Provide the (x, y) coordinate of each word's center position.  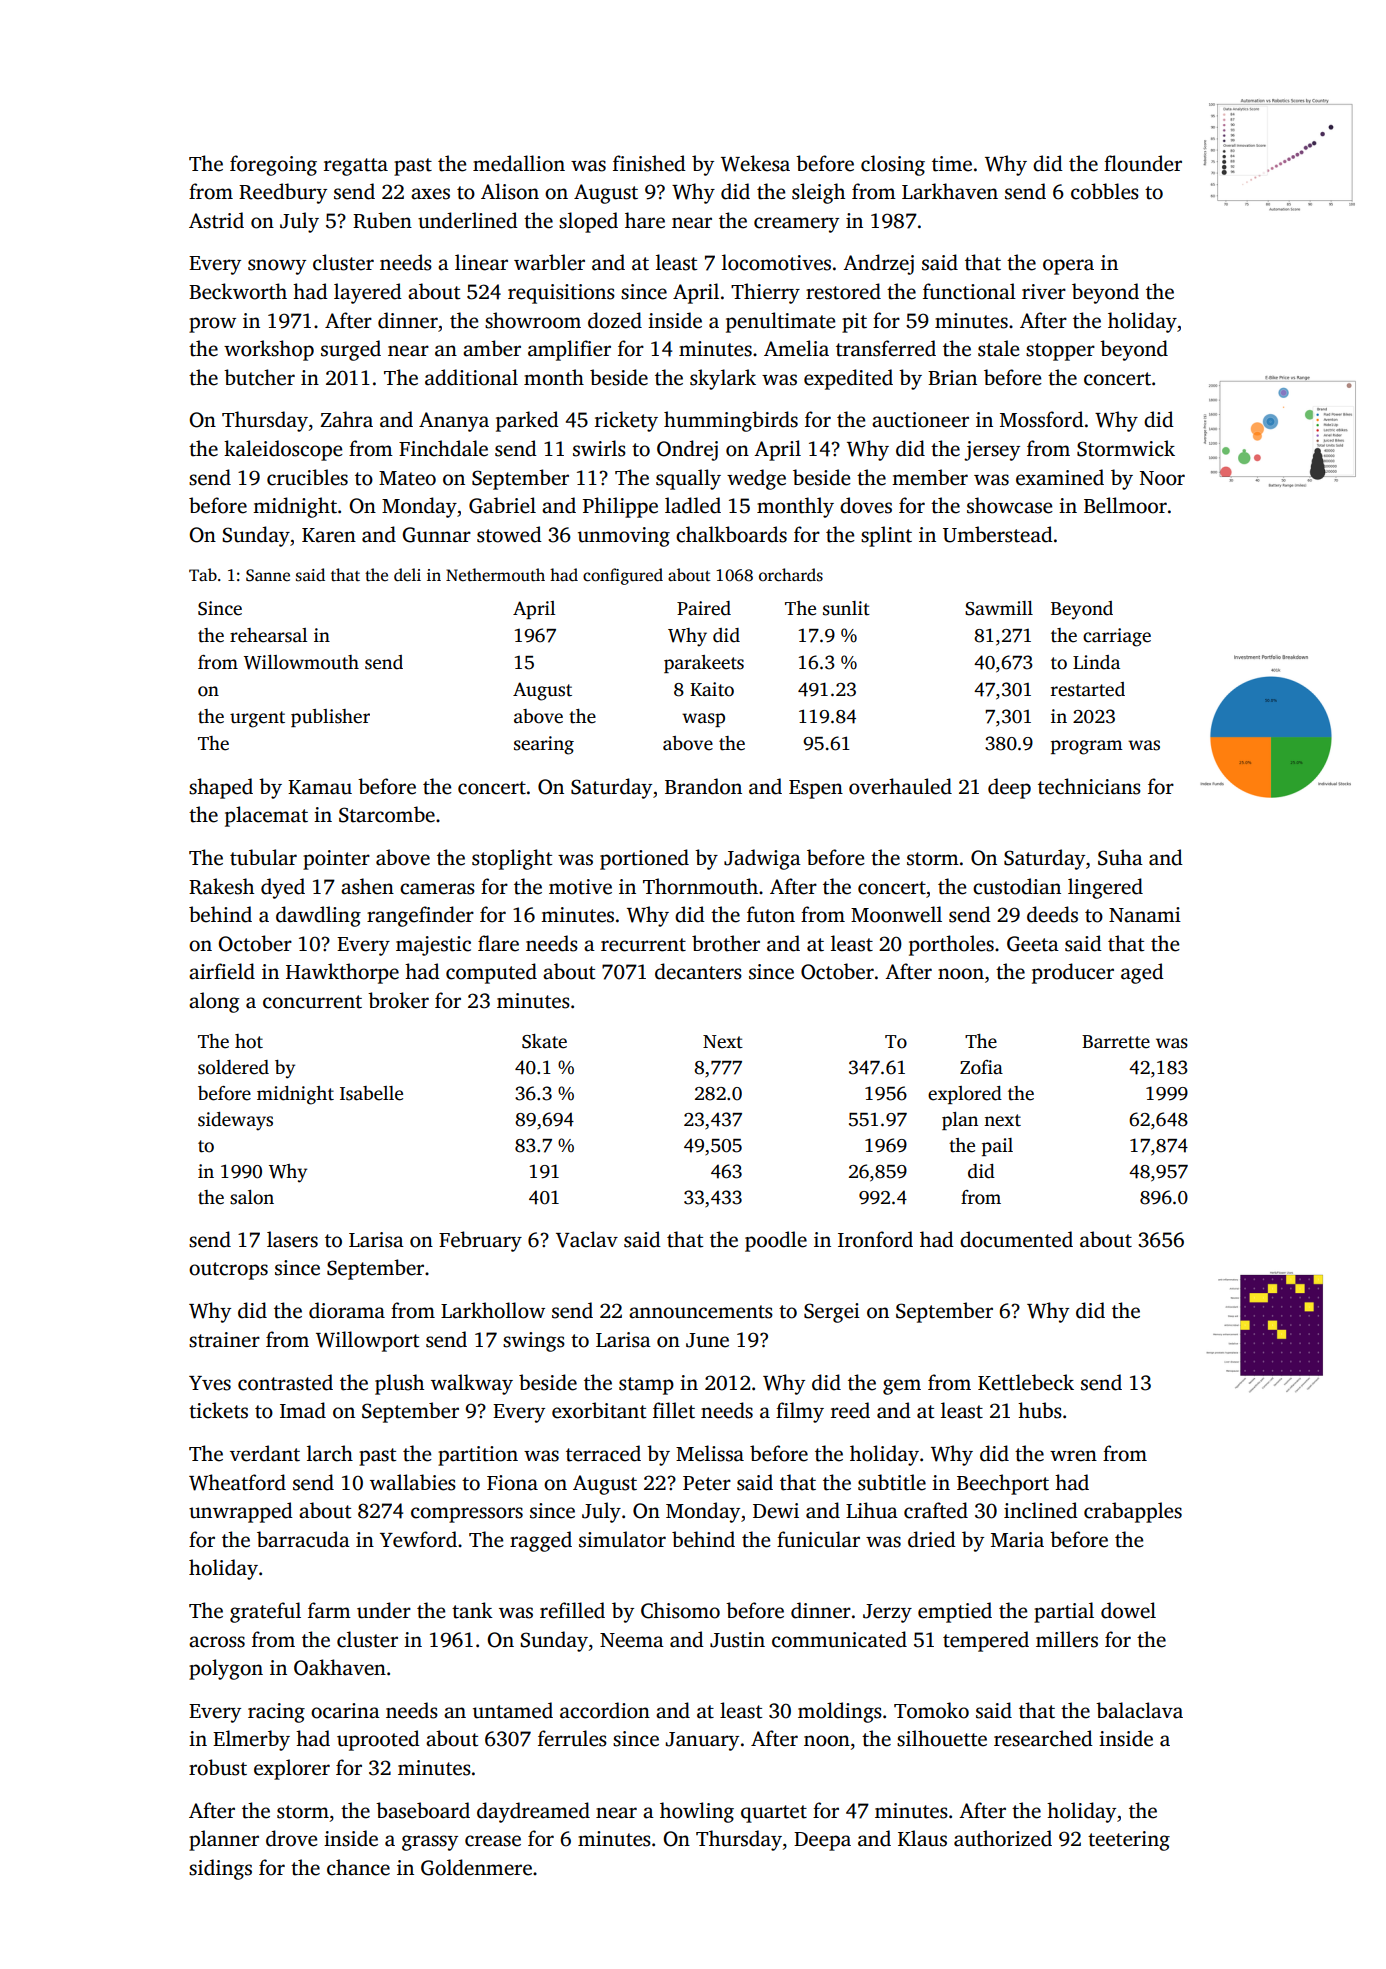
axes (430, 194)
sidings (220, 1869)
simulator (622, 1539)
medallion (519, 163)
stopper (1060, 352)
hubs (1040, 1410)
